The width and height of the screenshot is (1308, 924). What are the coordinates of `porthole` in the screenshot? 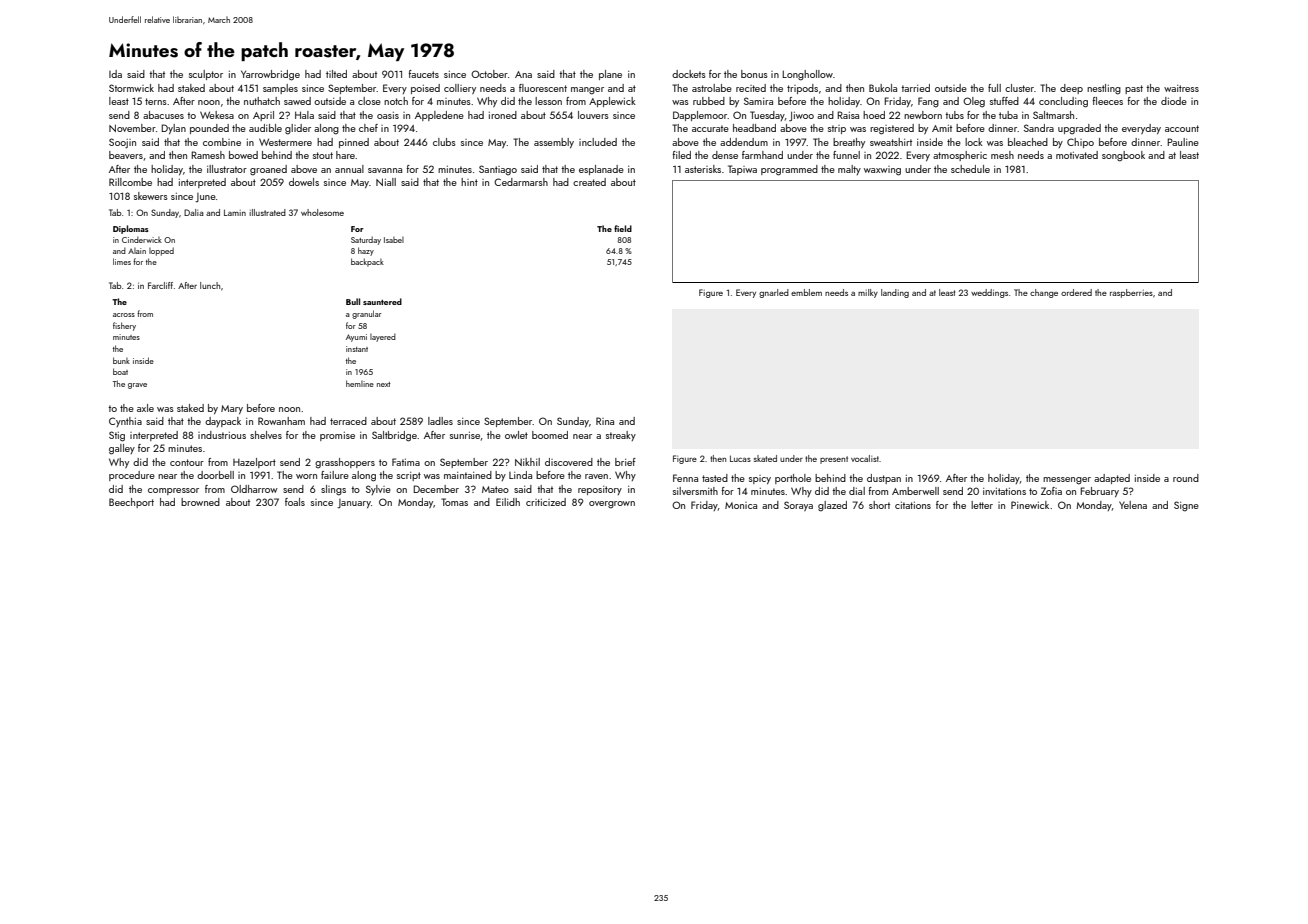 It's located at (793, 479).
